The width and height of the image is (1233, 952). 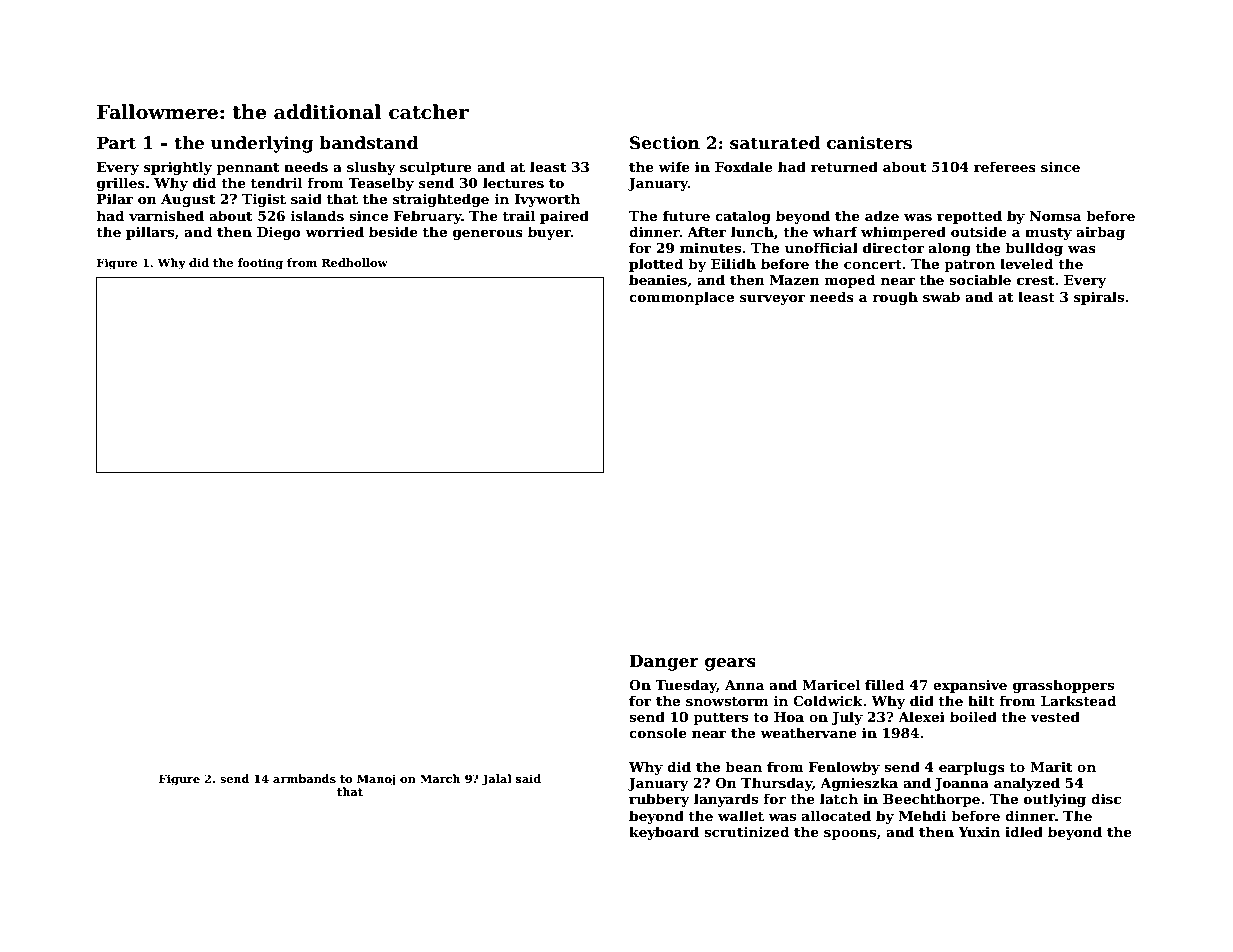 I want to click on commonplace, so click(x=681, y=298).
